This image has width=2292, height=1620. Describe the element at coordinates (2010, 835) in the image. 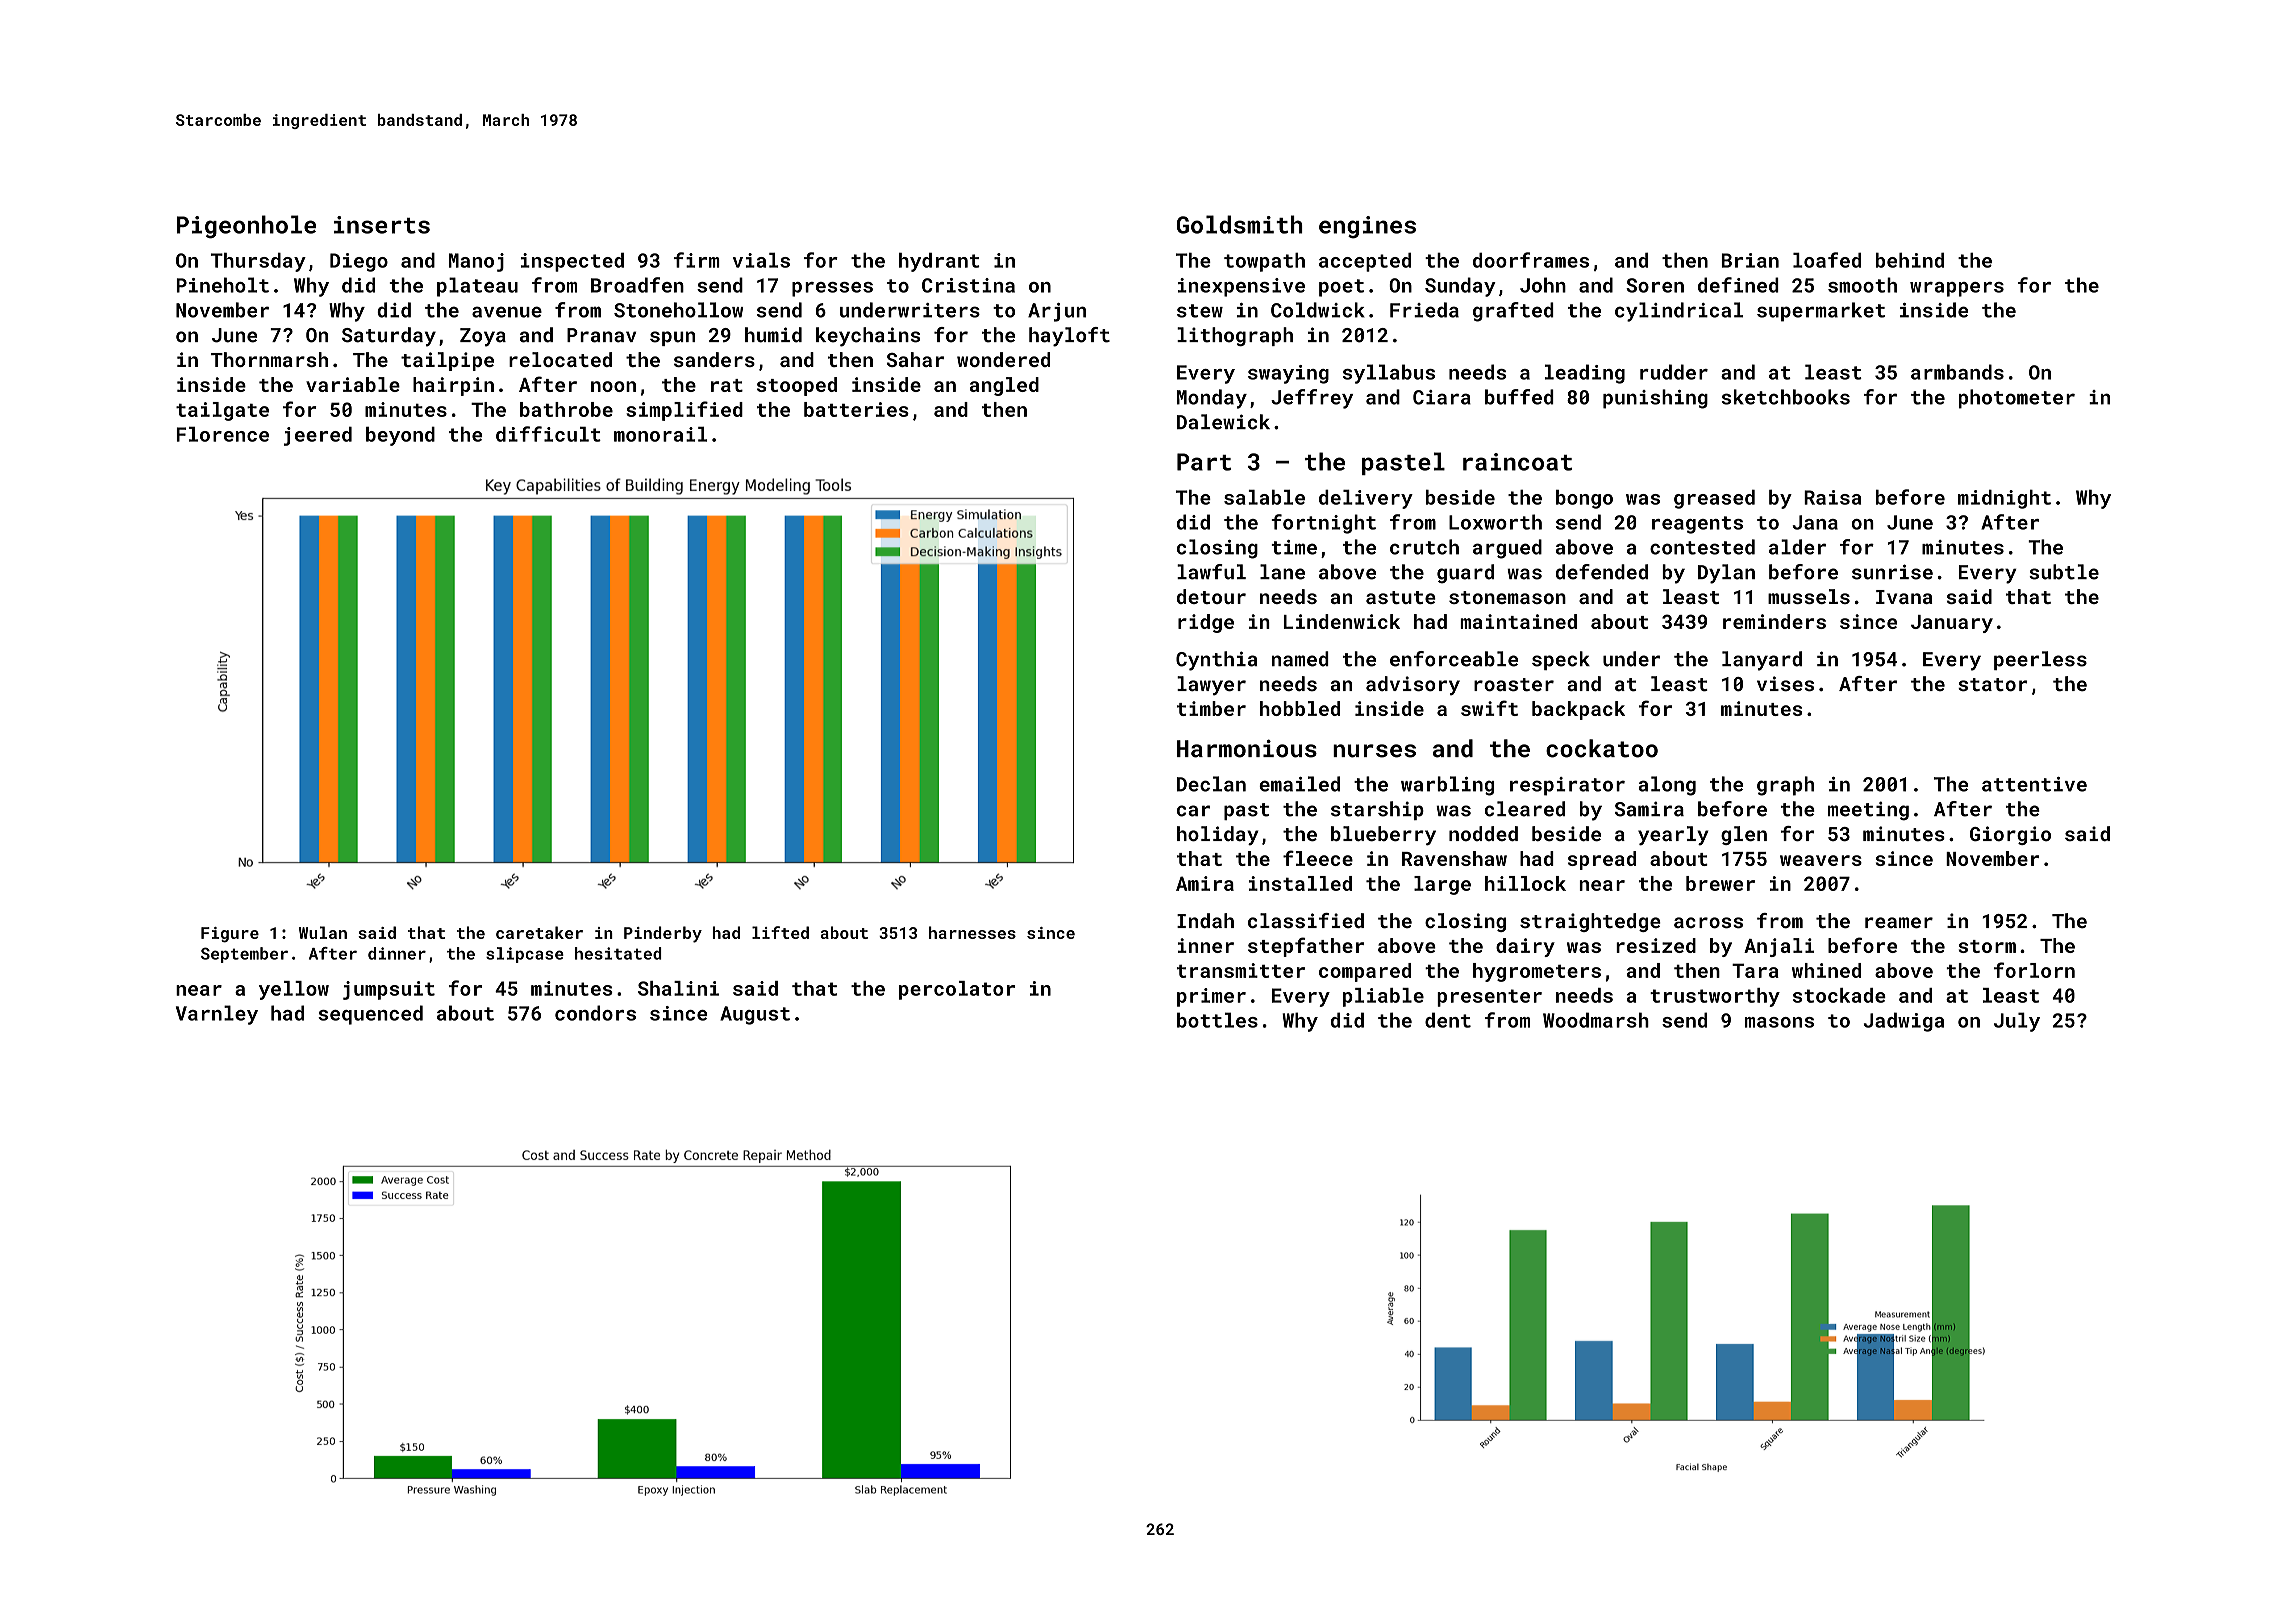

I see `Giorgio` at that location.
